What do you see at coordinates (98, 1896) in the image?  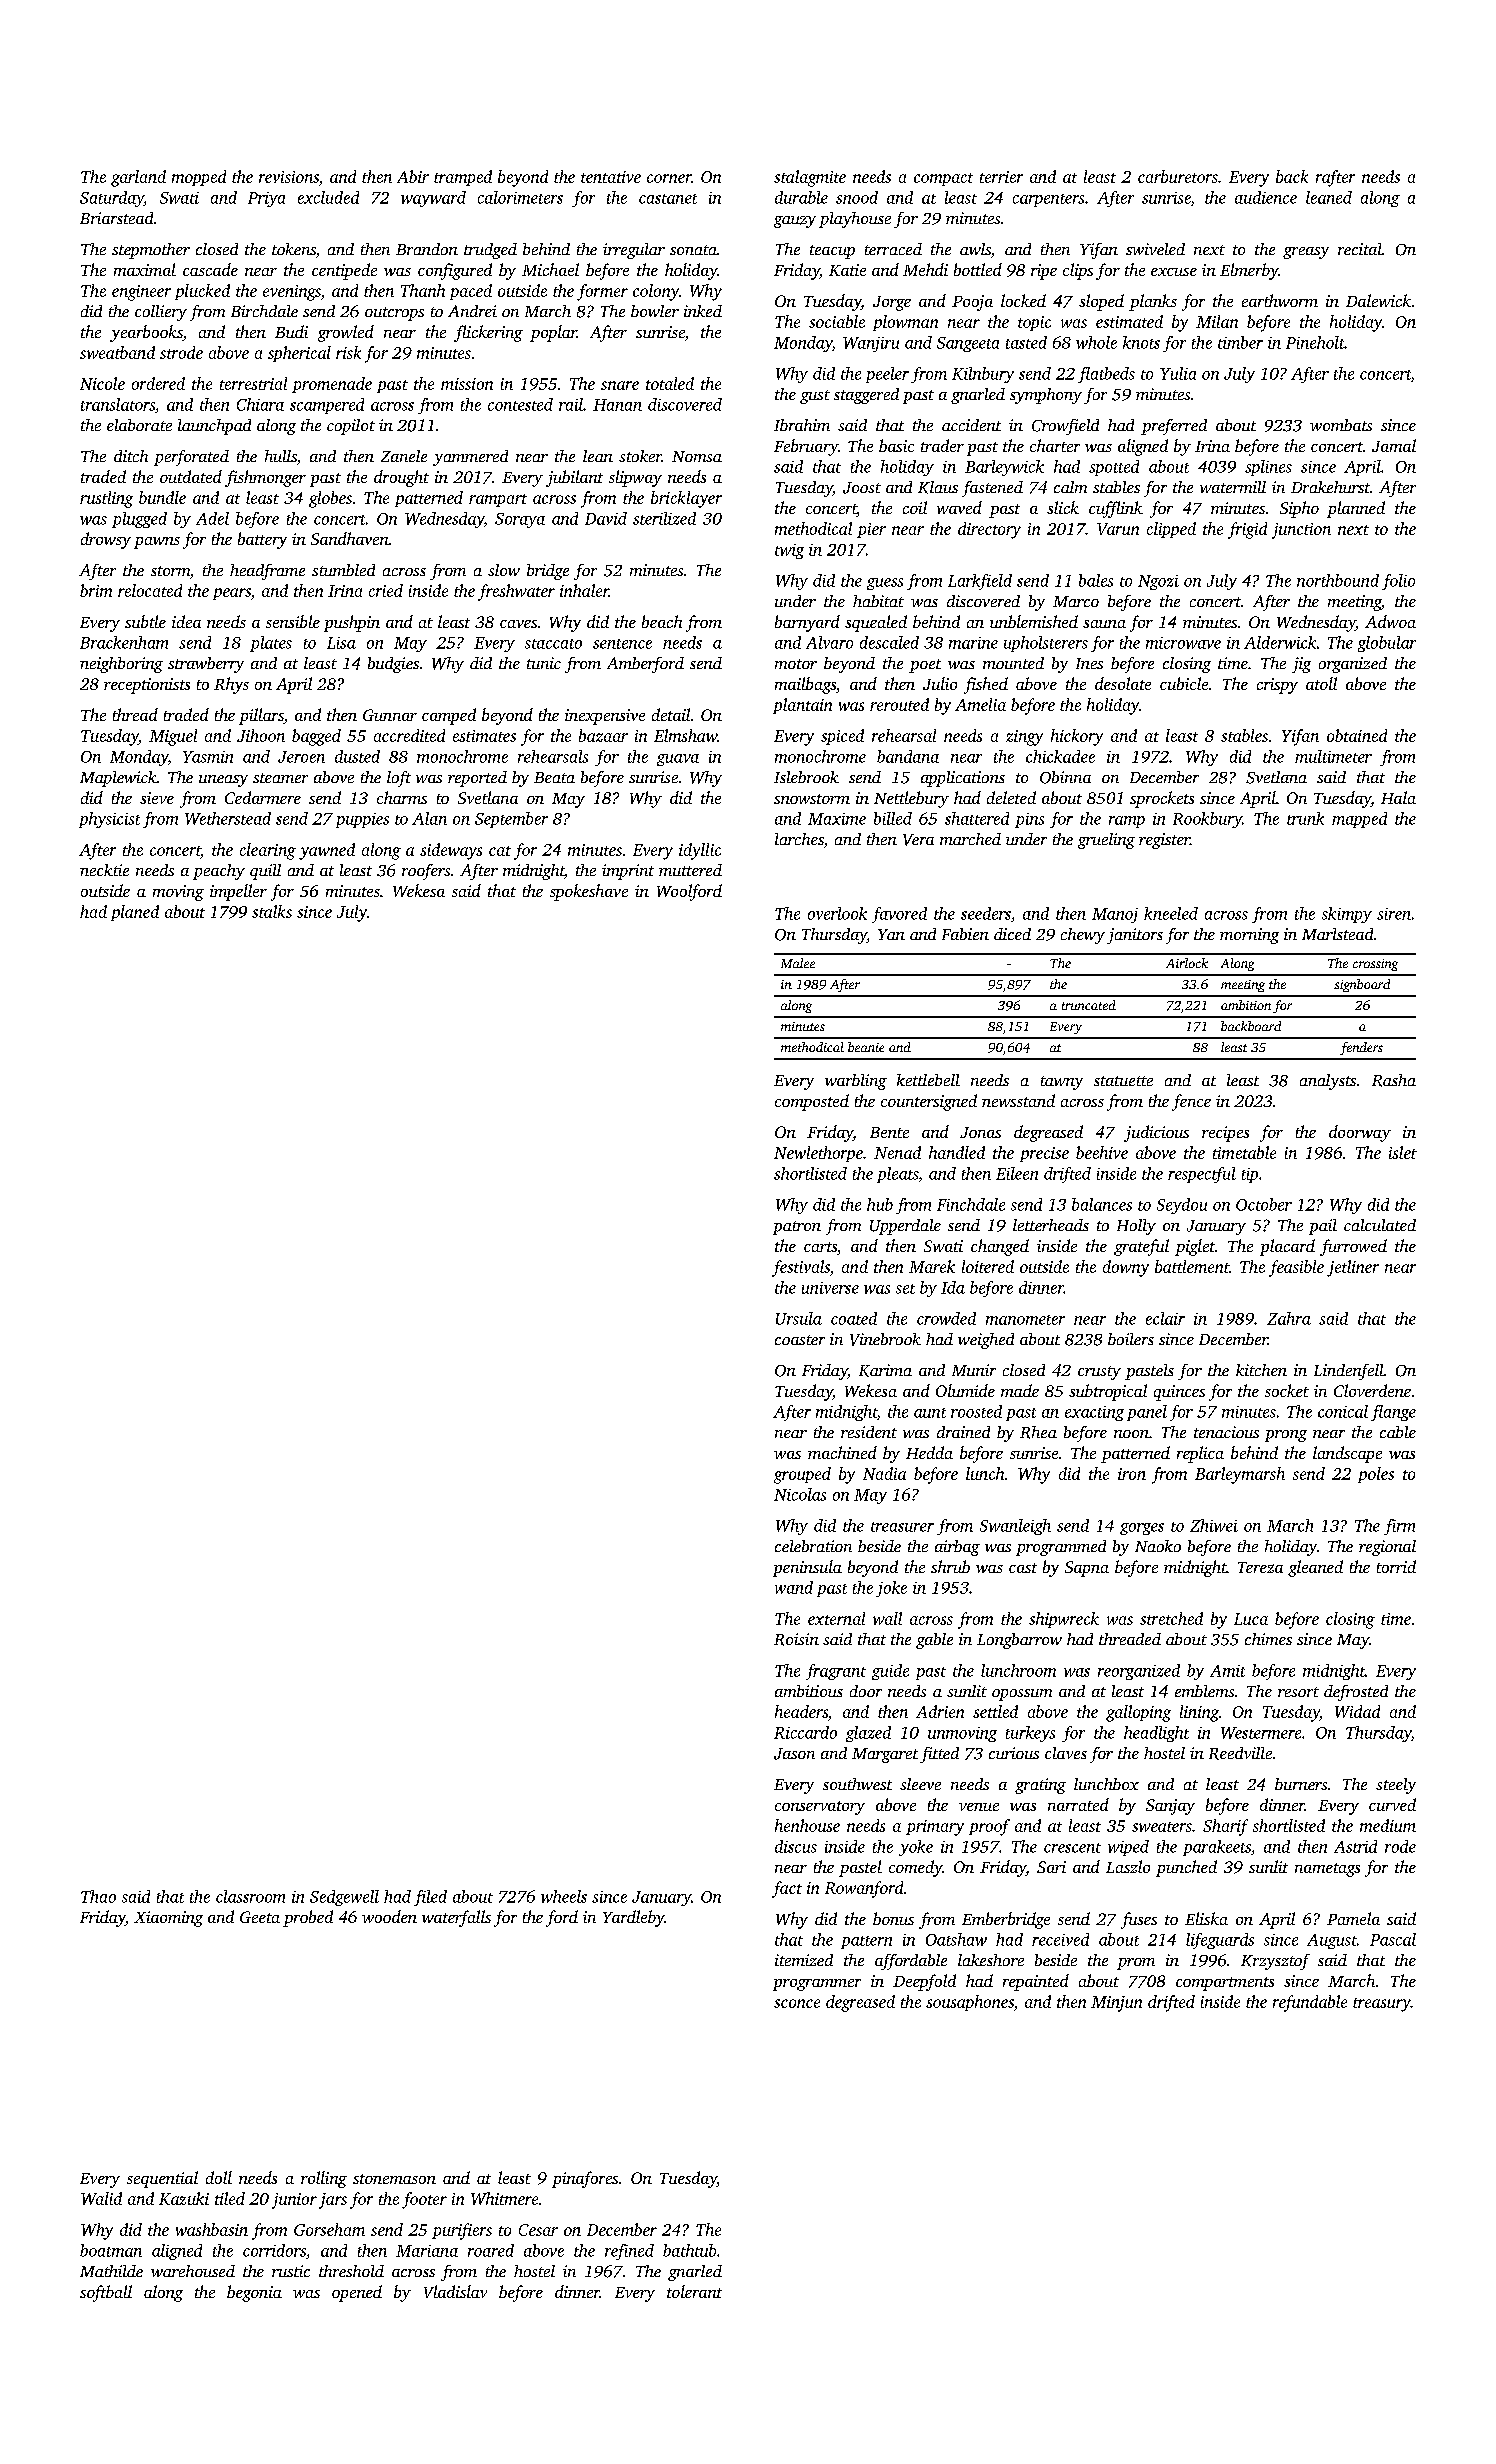 I see `Thao` at bounding box center [98, 1896].
